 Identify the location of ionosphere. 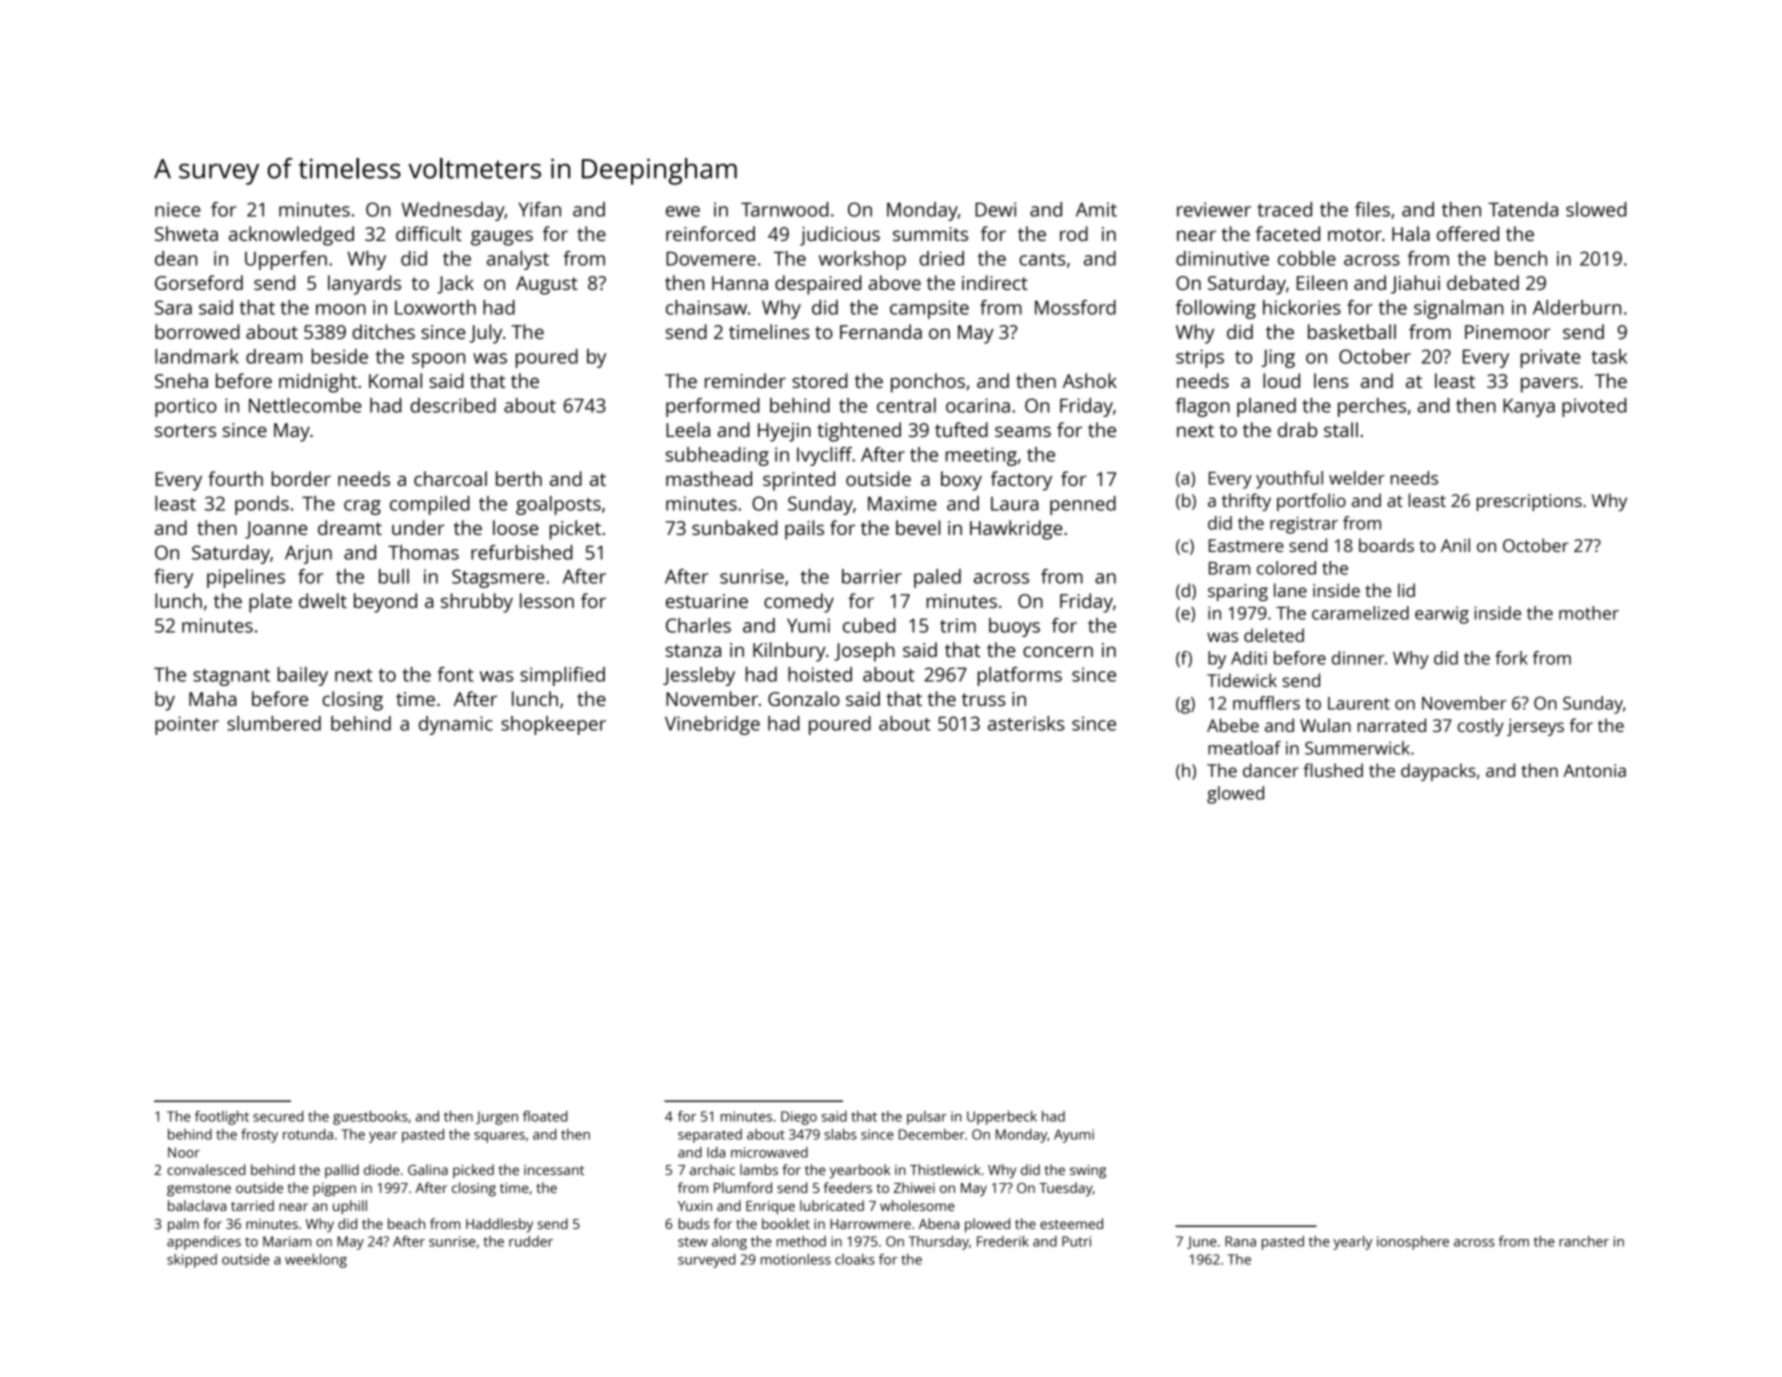
(1413, 1243).
